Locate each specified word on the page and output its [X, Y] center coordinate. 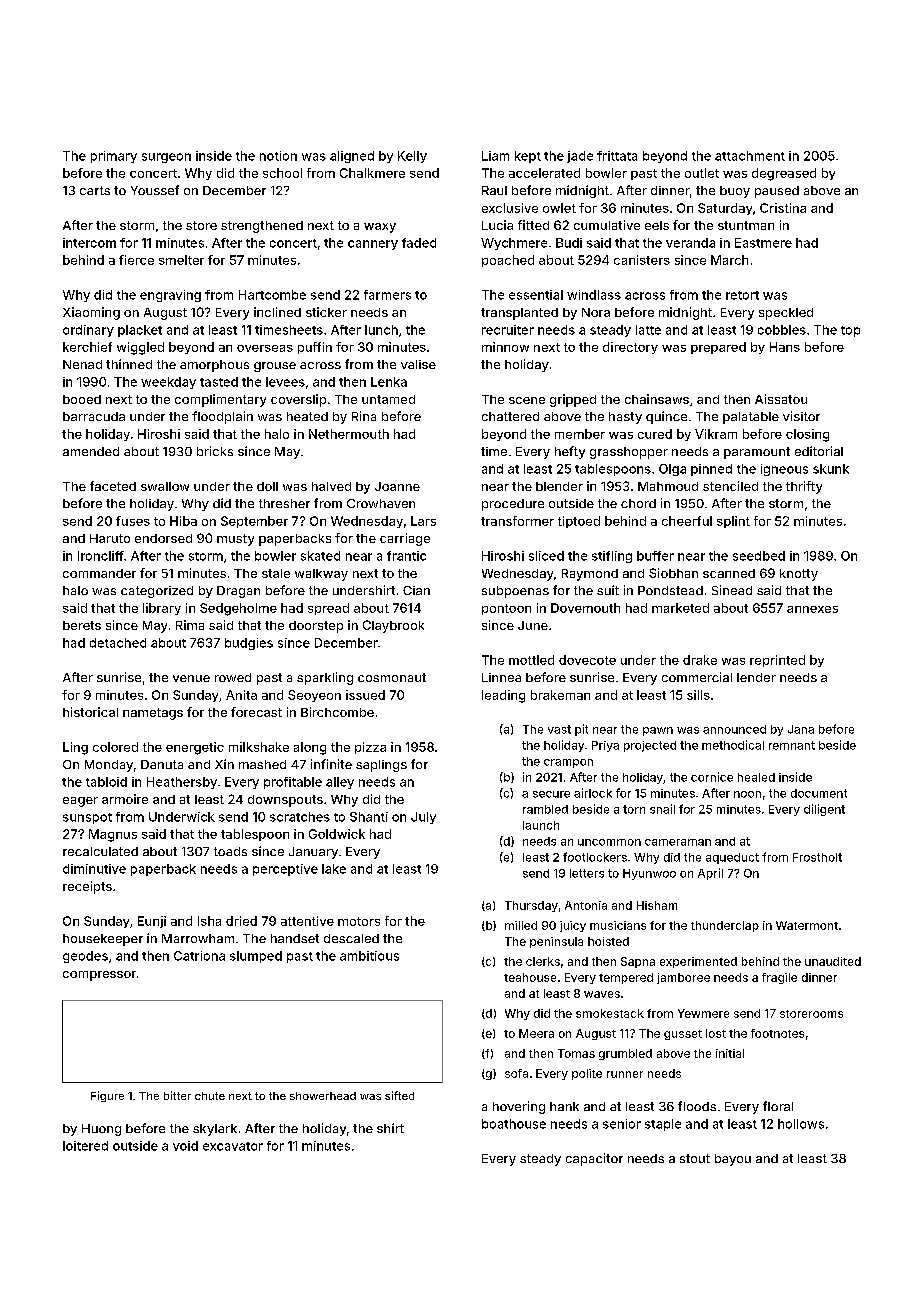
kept [528, 157]
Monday [109, 766]
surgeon [166, 158]
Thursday [531, 906]
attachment [750, 156]
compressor [99, 976]
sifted [399, 1095]
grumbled [625, 1054]
